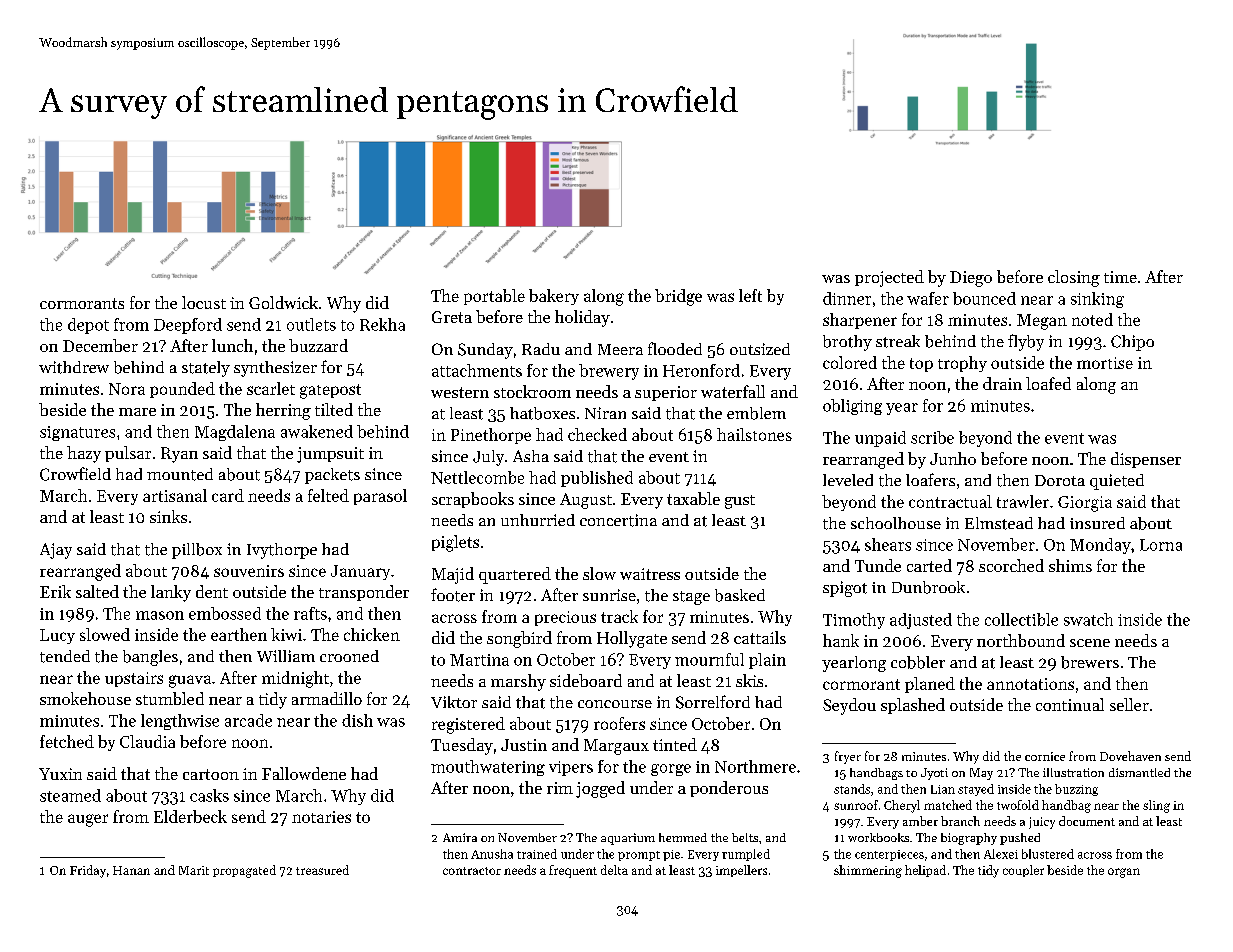  Describe the element at coordinates (1105, 363) in the page. I see `mortise` at that location.
